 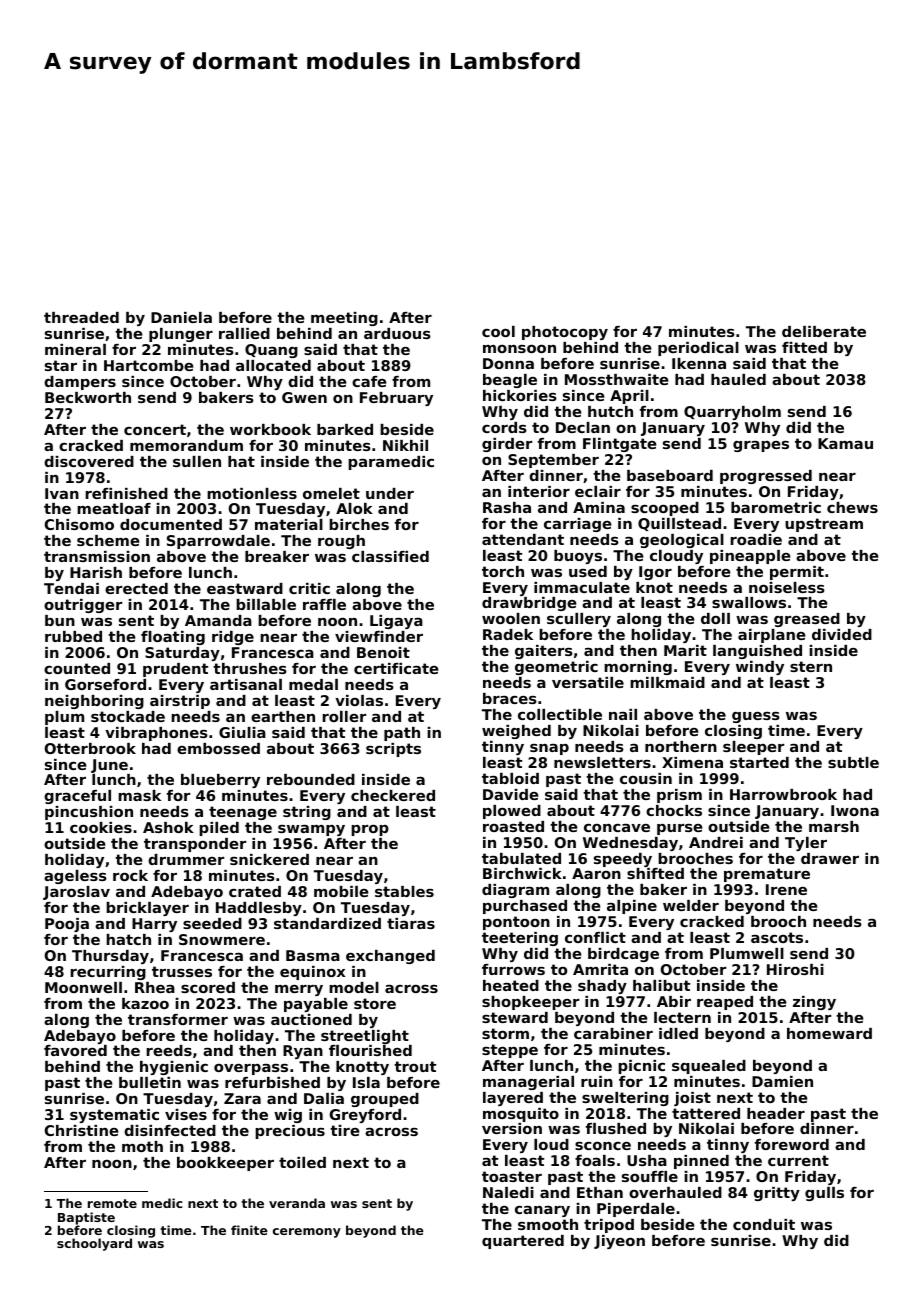 I want to click on finite, so click(x=249, y=1230).
